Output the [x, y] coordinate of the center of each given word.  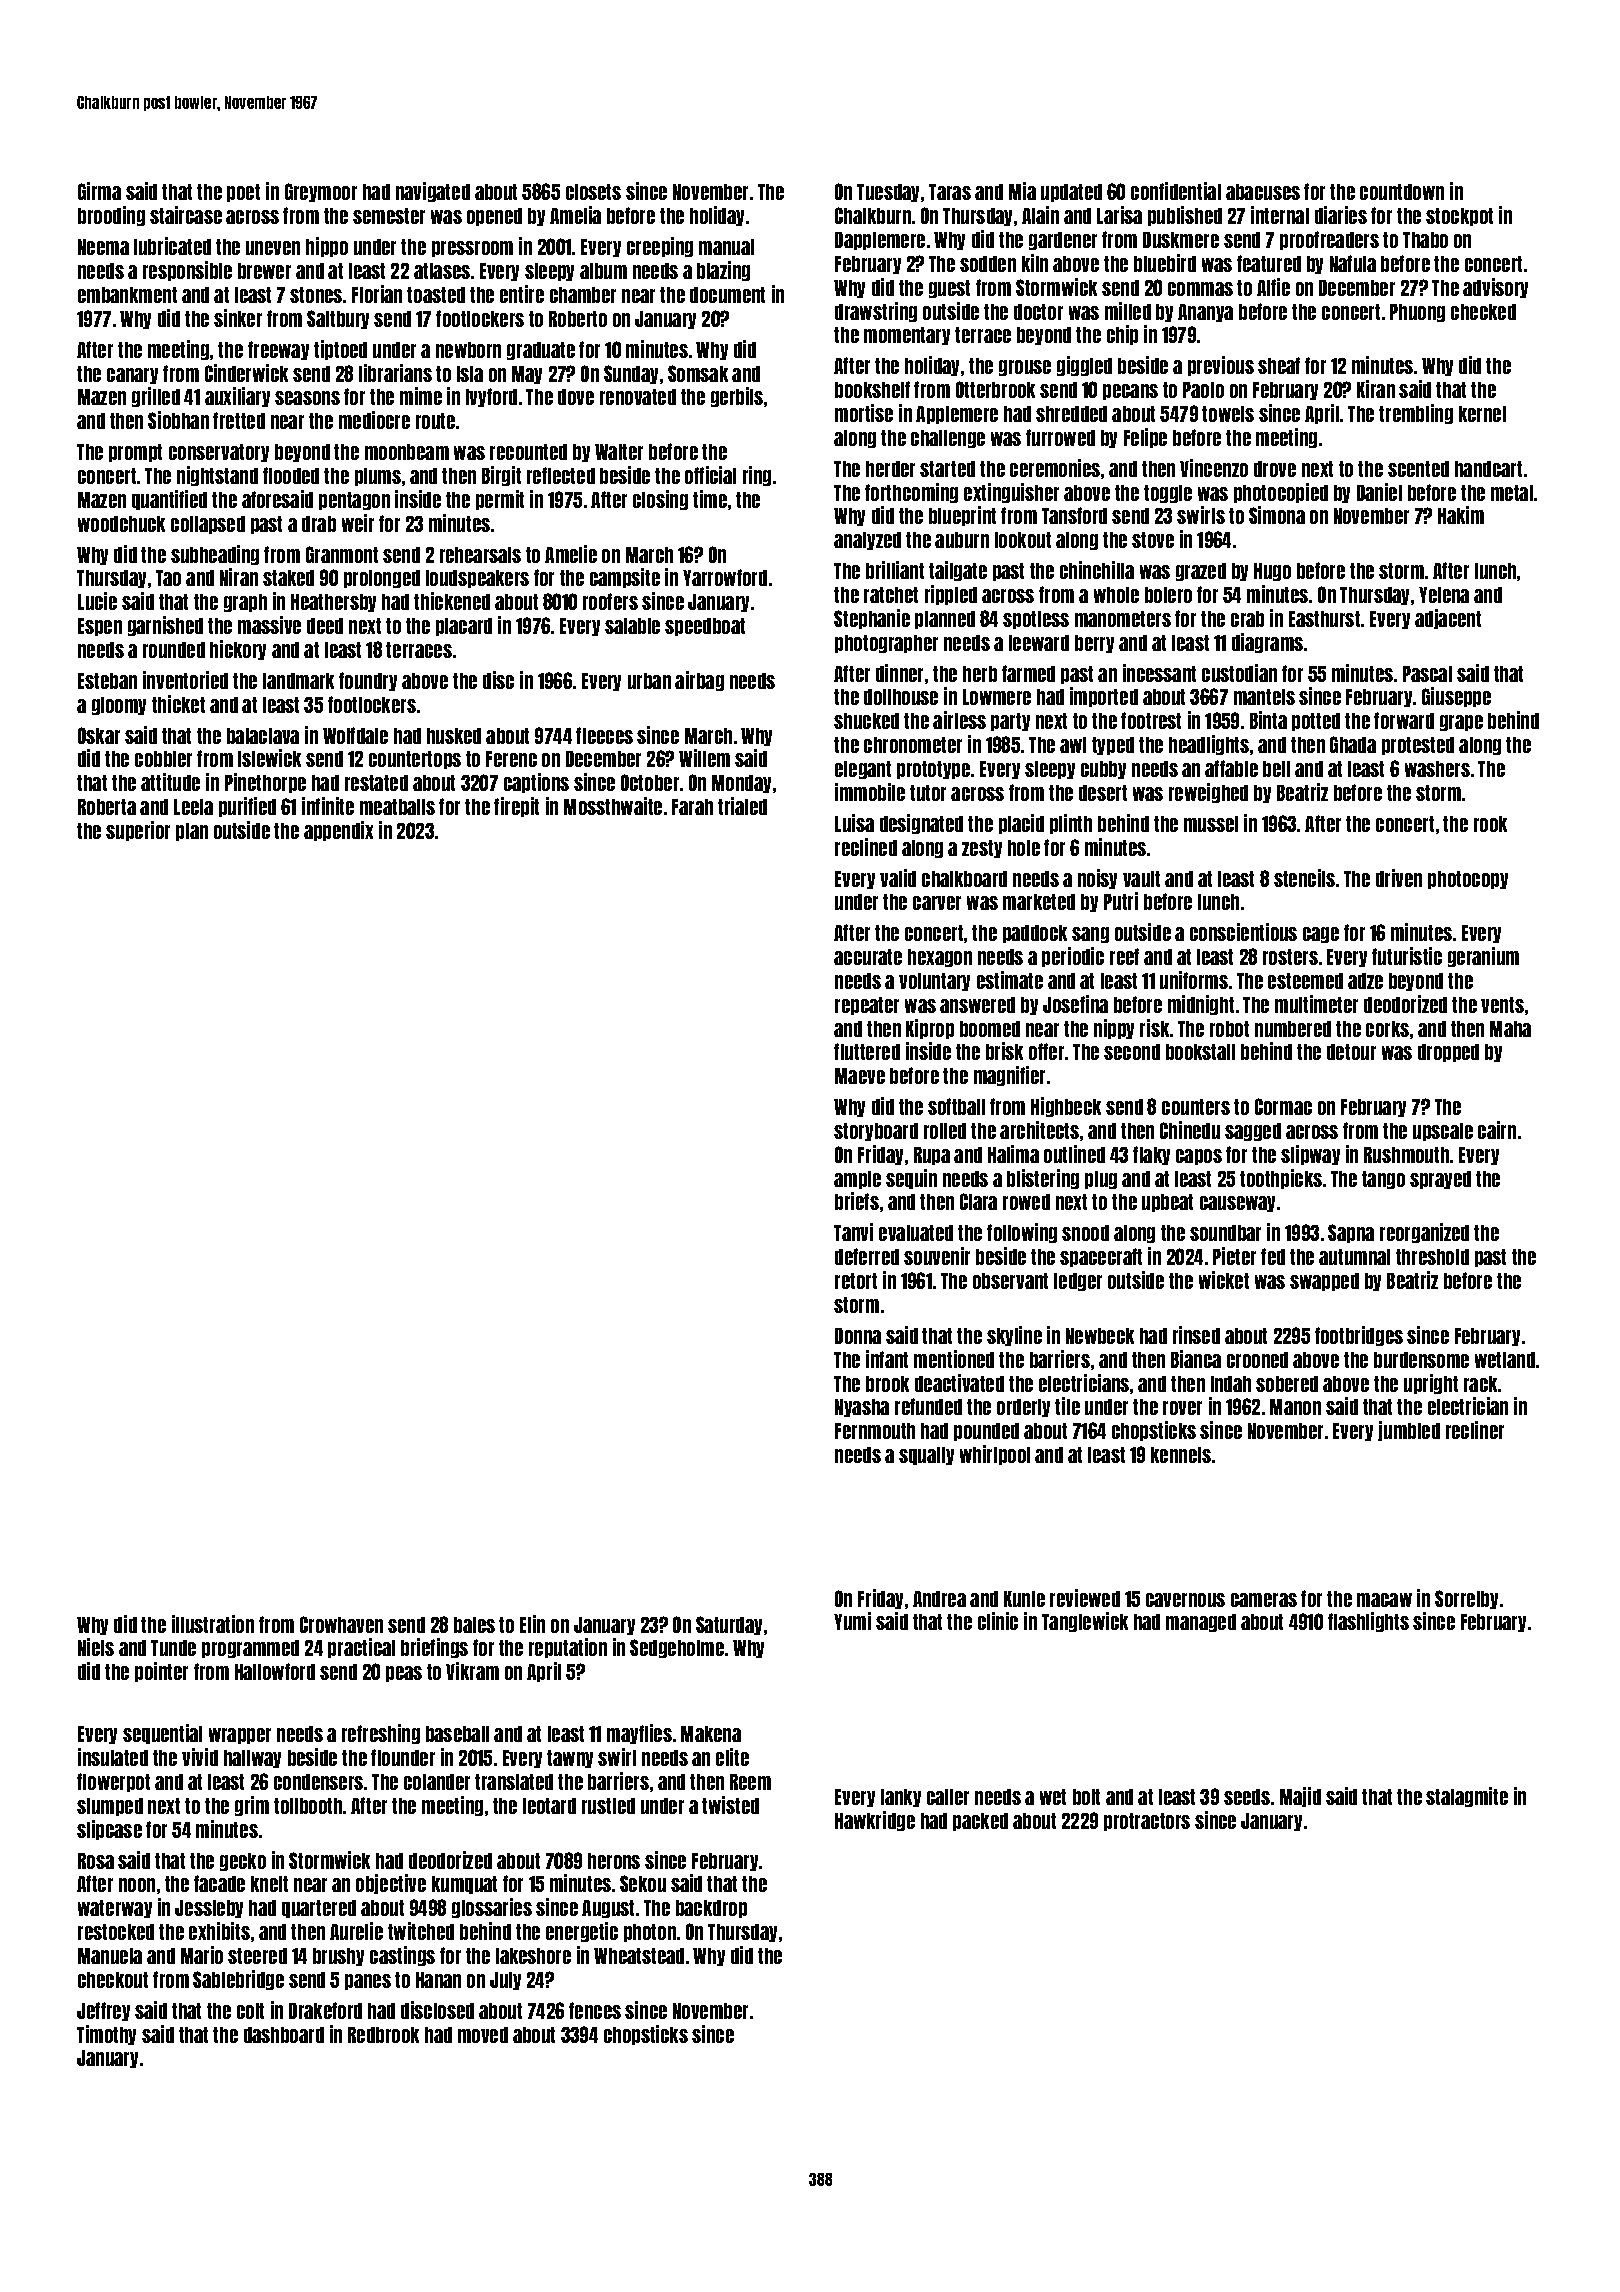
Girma [99, 191]
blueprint [962, 516]
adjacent [1448, 619]
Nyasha [862, 1408]
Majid [1300, 1797]
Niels [96, 1647]
